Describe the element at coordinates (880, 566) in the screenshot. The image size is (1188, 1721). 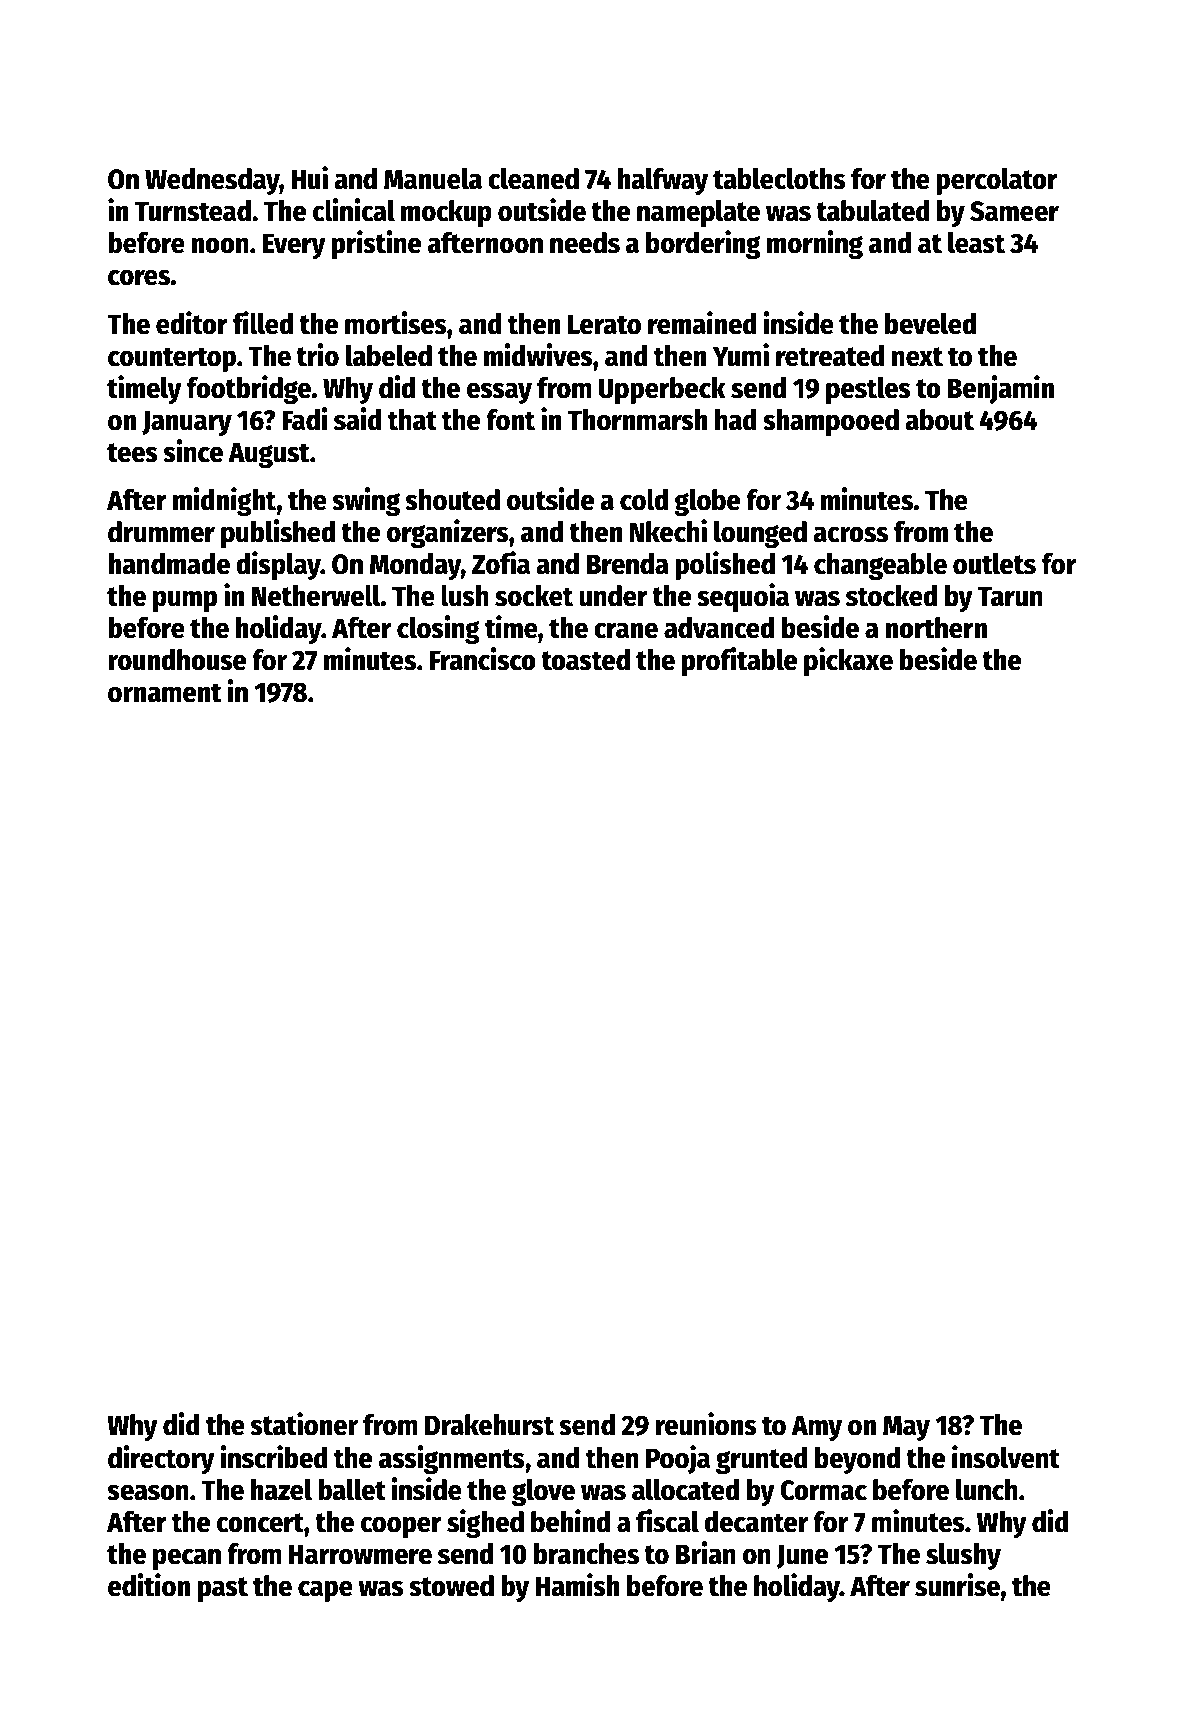
I see `changeable` at that location.
